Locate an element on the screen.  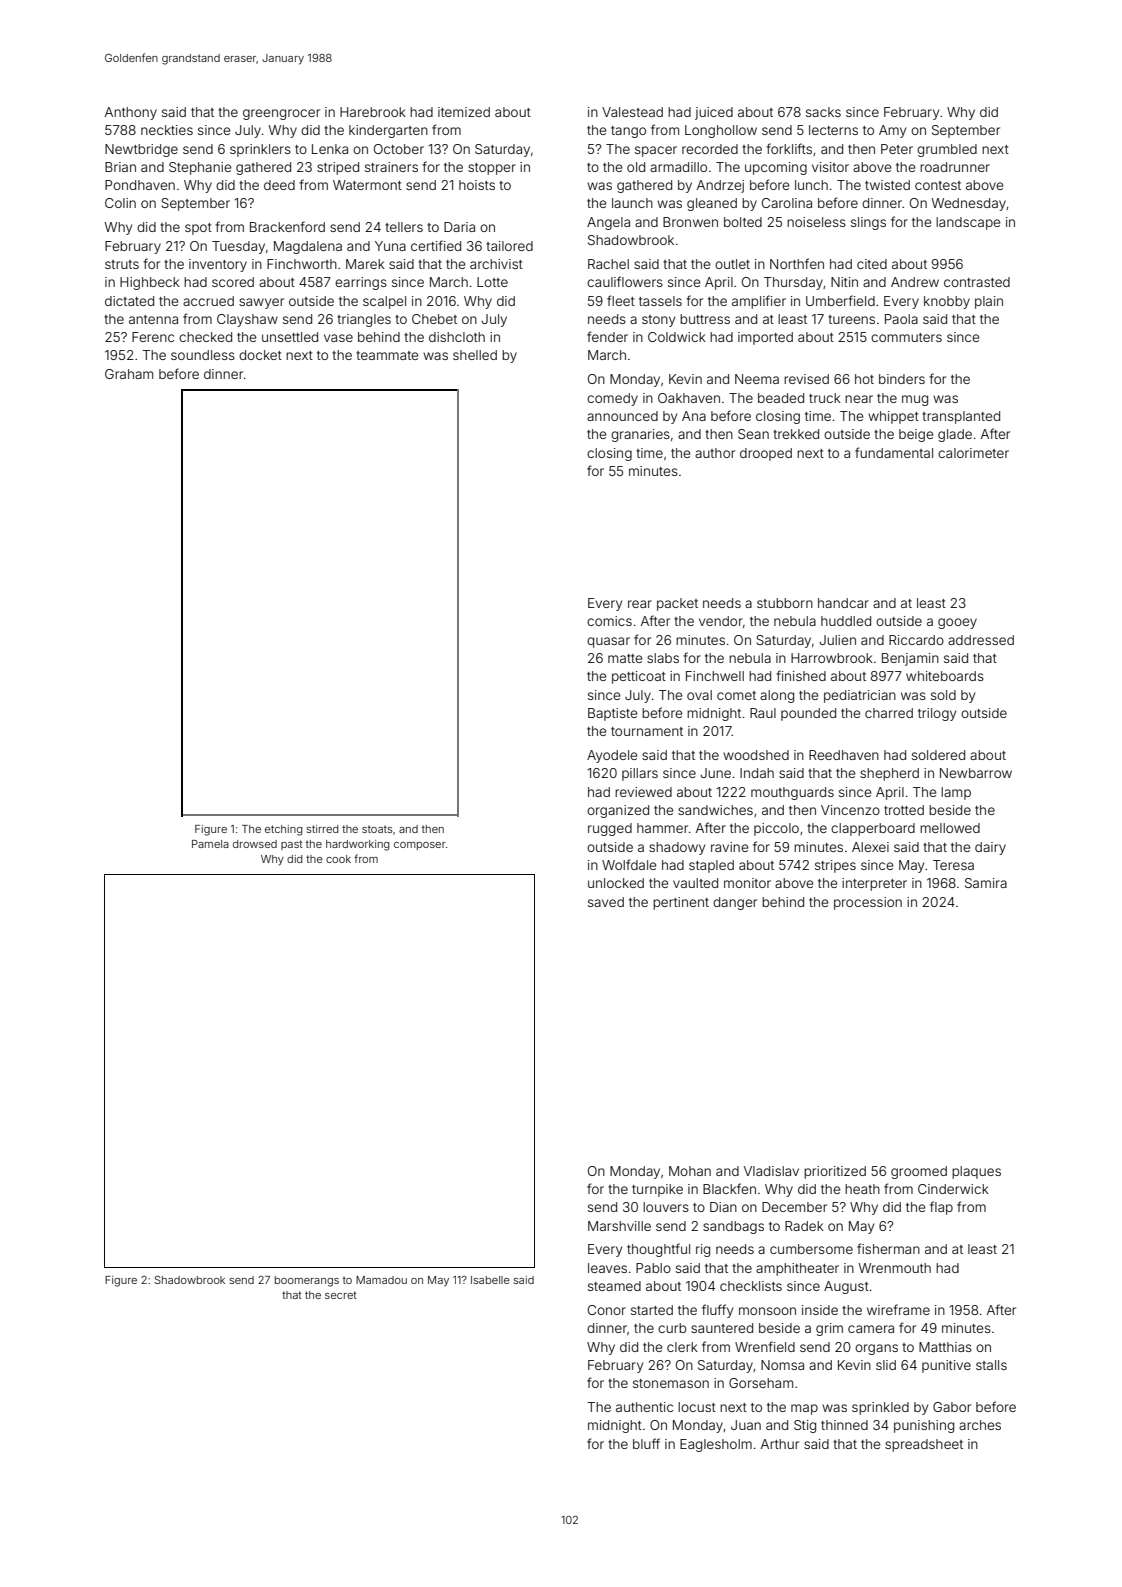
deed is located at coordinates (279, 185).
